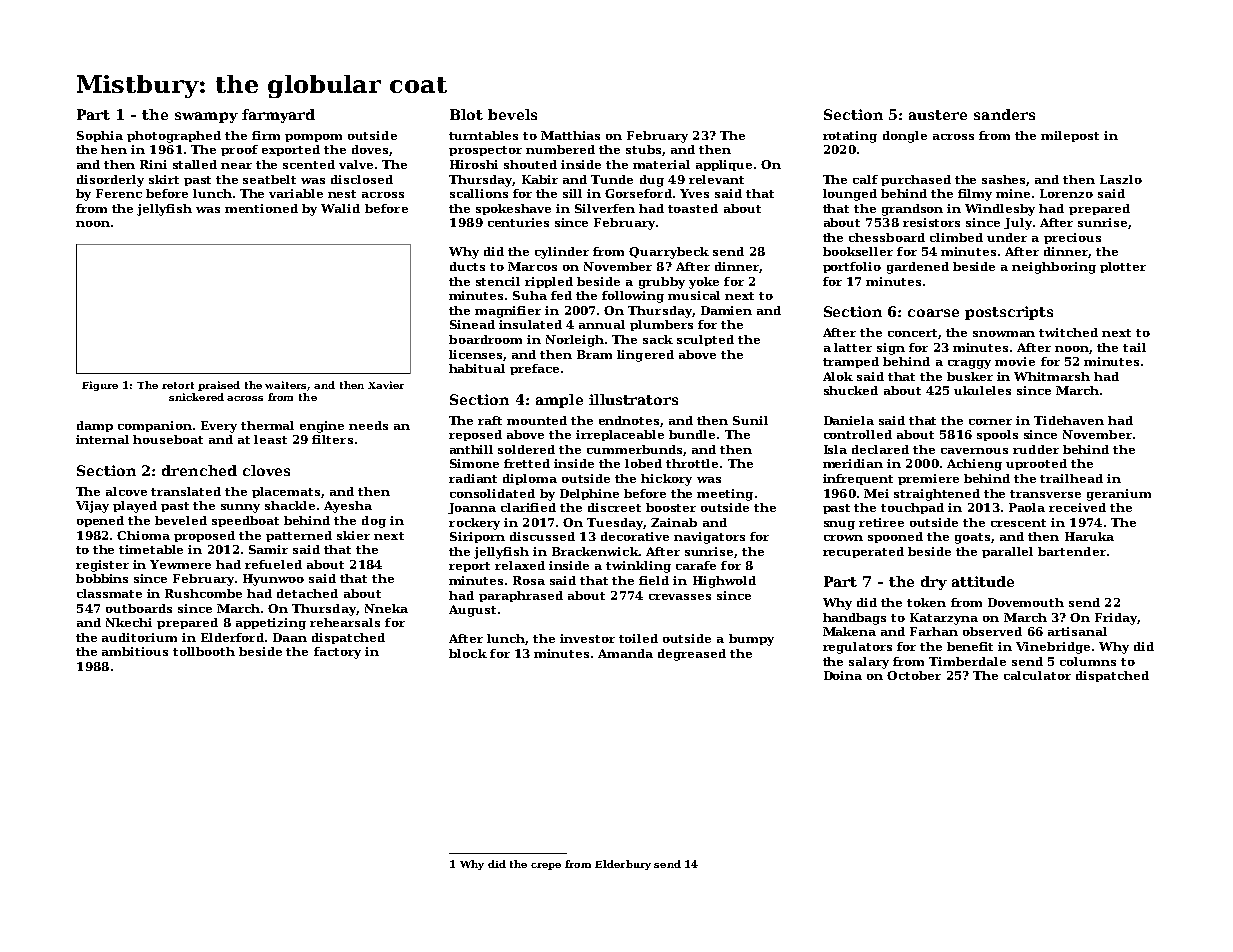 This screenshot has width=1233, height=952. What do you see at coordinates (1004, 114) in the screenshot?
I see `sanders` at bounding box center [1004, 114].
